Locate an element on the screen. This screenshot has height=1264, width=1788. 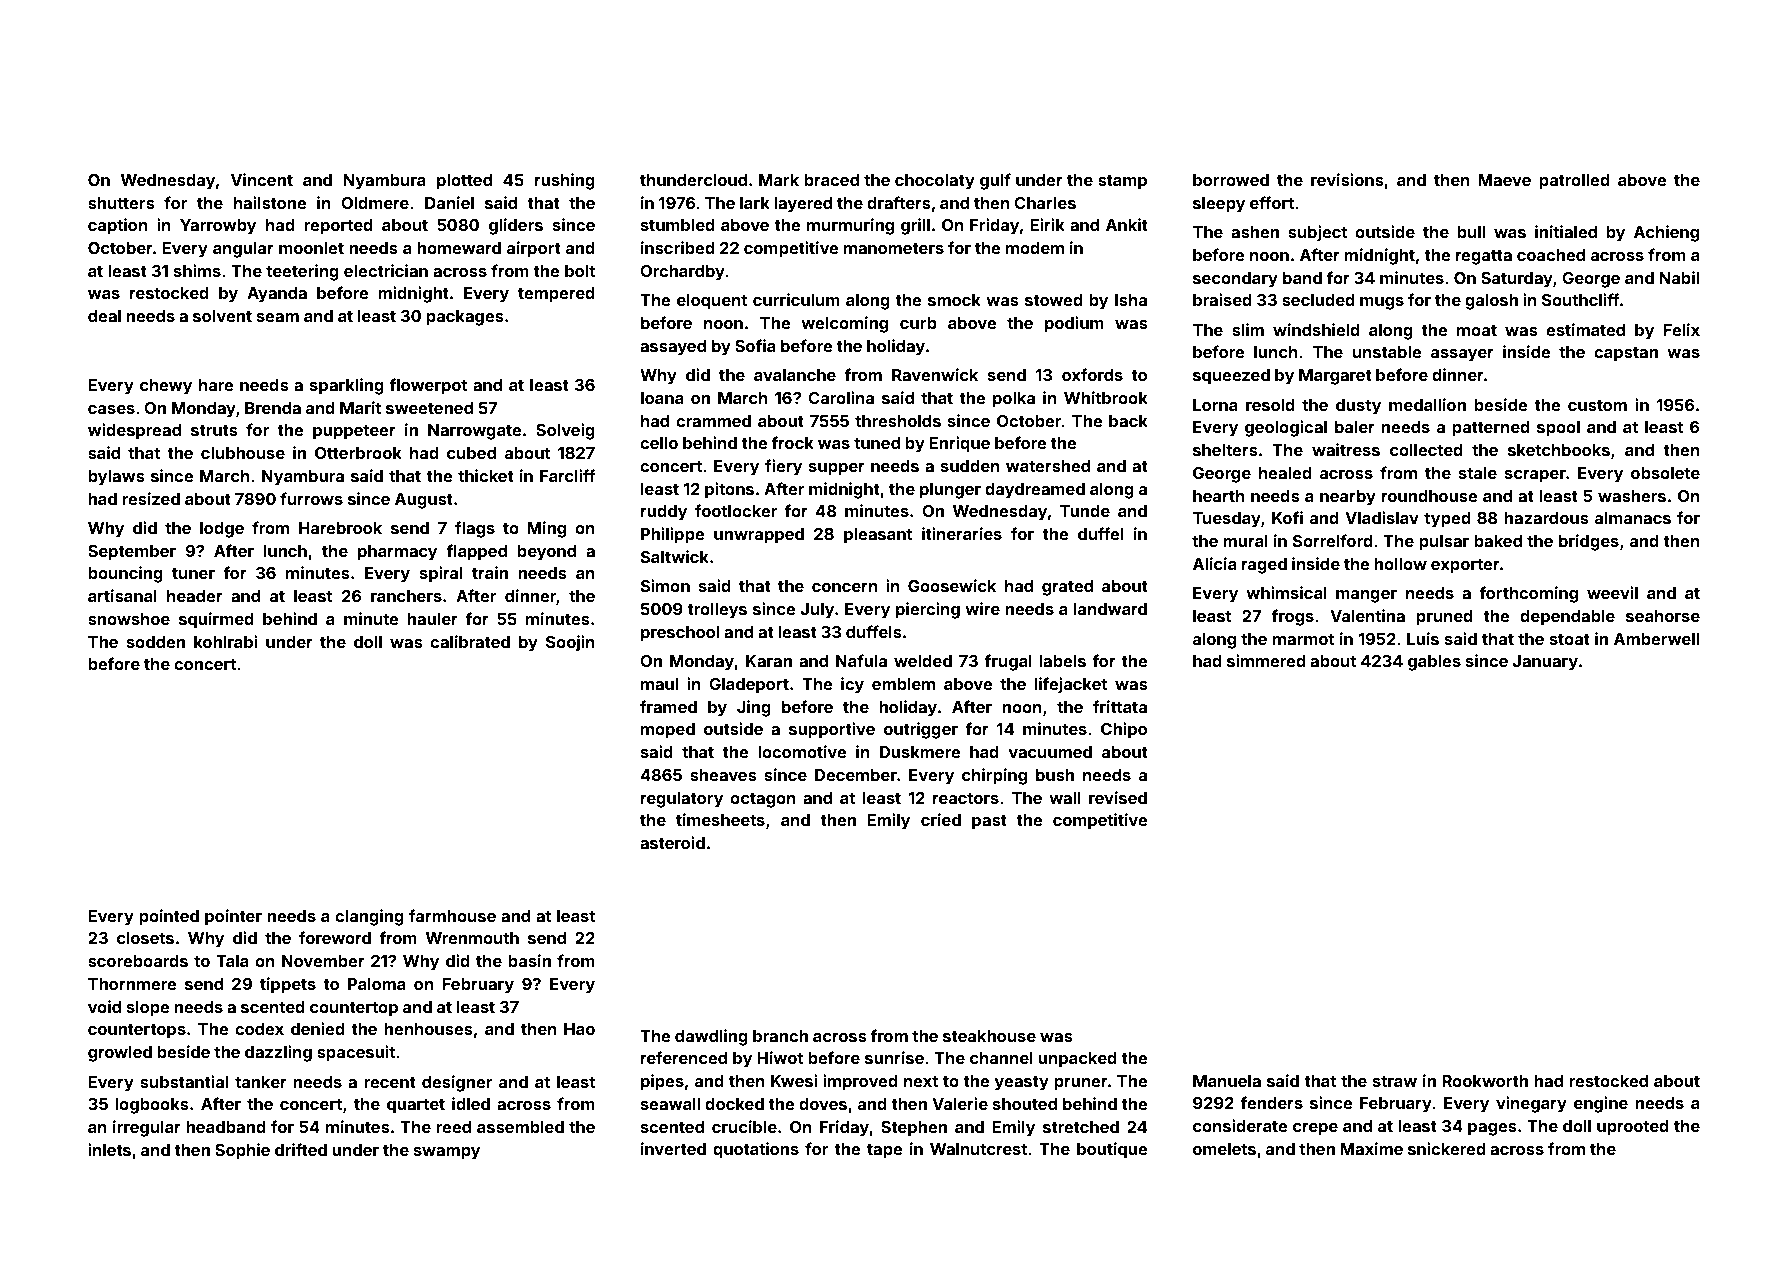
unpacked is located at coordinates (1077, 1060).
